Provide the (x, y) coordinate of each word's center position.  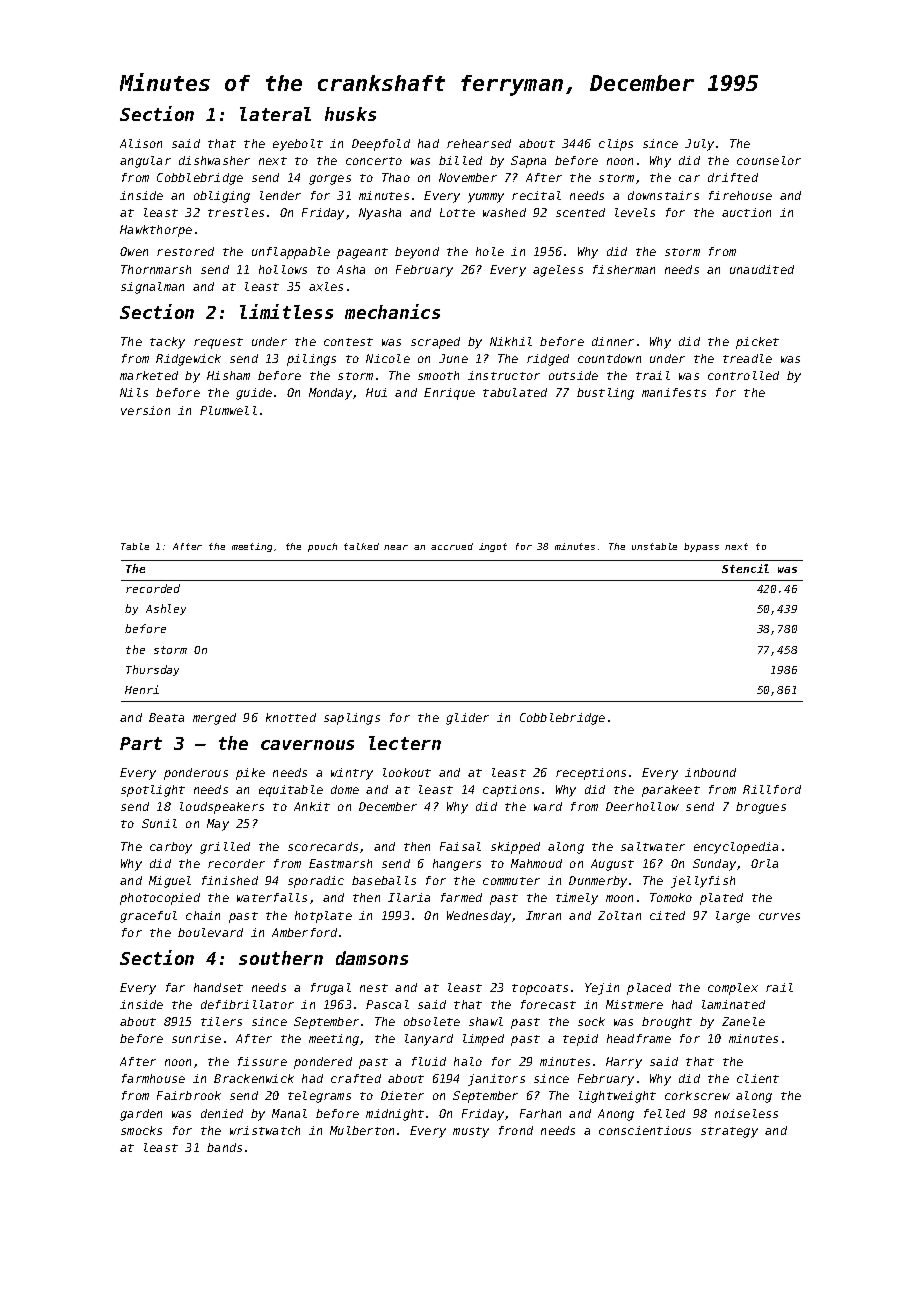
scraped (435, 343)
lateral (275, 114)
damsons (372, 958)
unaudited (762, 269)
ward (548, 806)
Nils (134, 392)
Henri (142, 689)
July (699, 145)
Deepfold (381, 145)
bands (224, 1147)
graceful (148, 917)
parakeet (671, 791)
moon (619, 898)
